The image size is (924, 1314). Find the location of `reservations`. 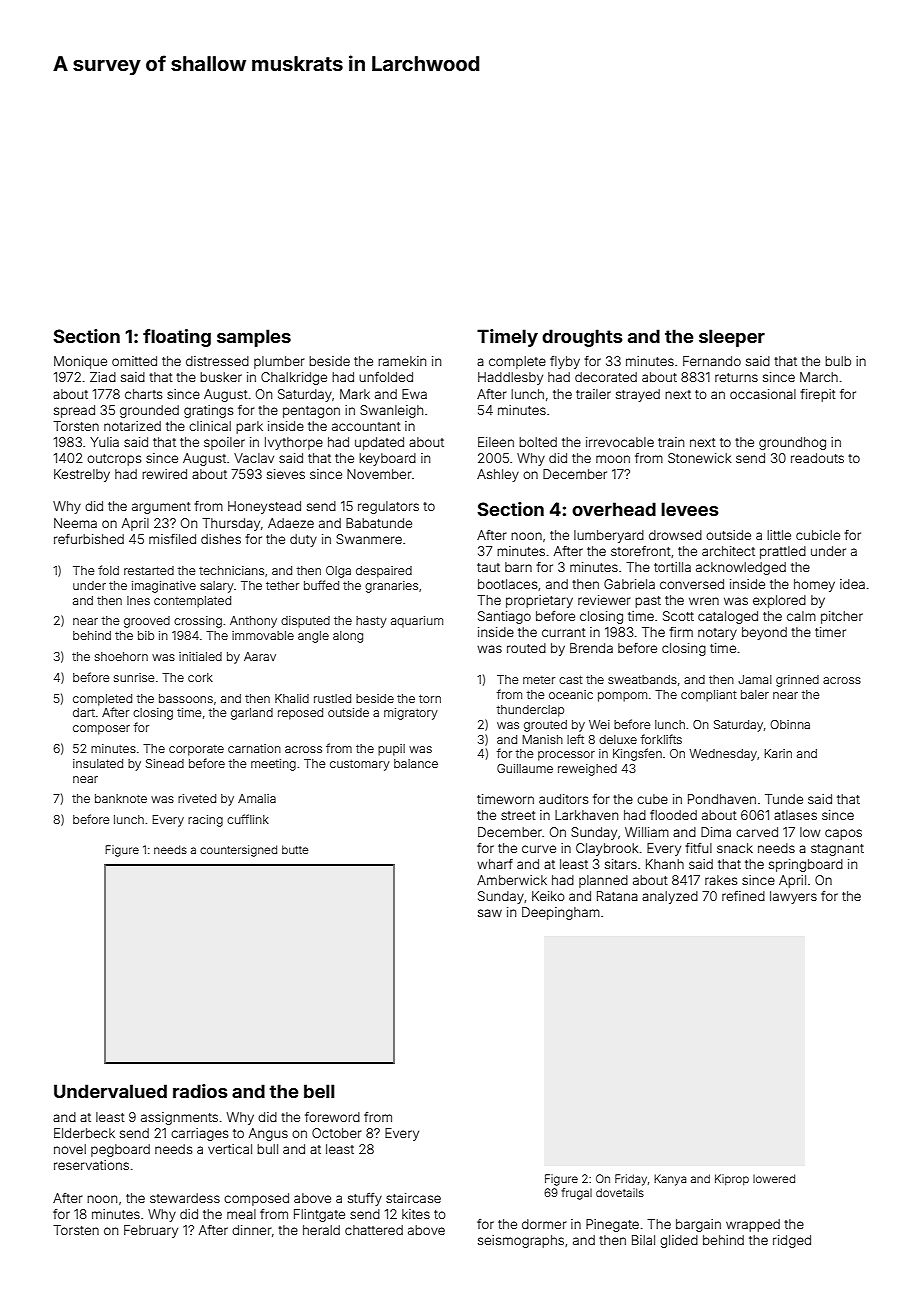

reservations is located at coordinates (91, 1165).
